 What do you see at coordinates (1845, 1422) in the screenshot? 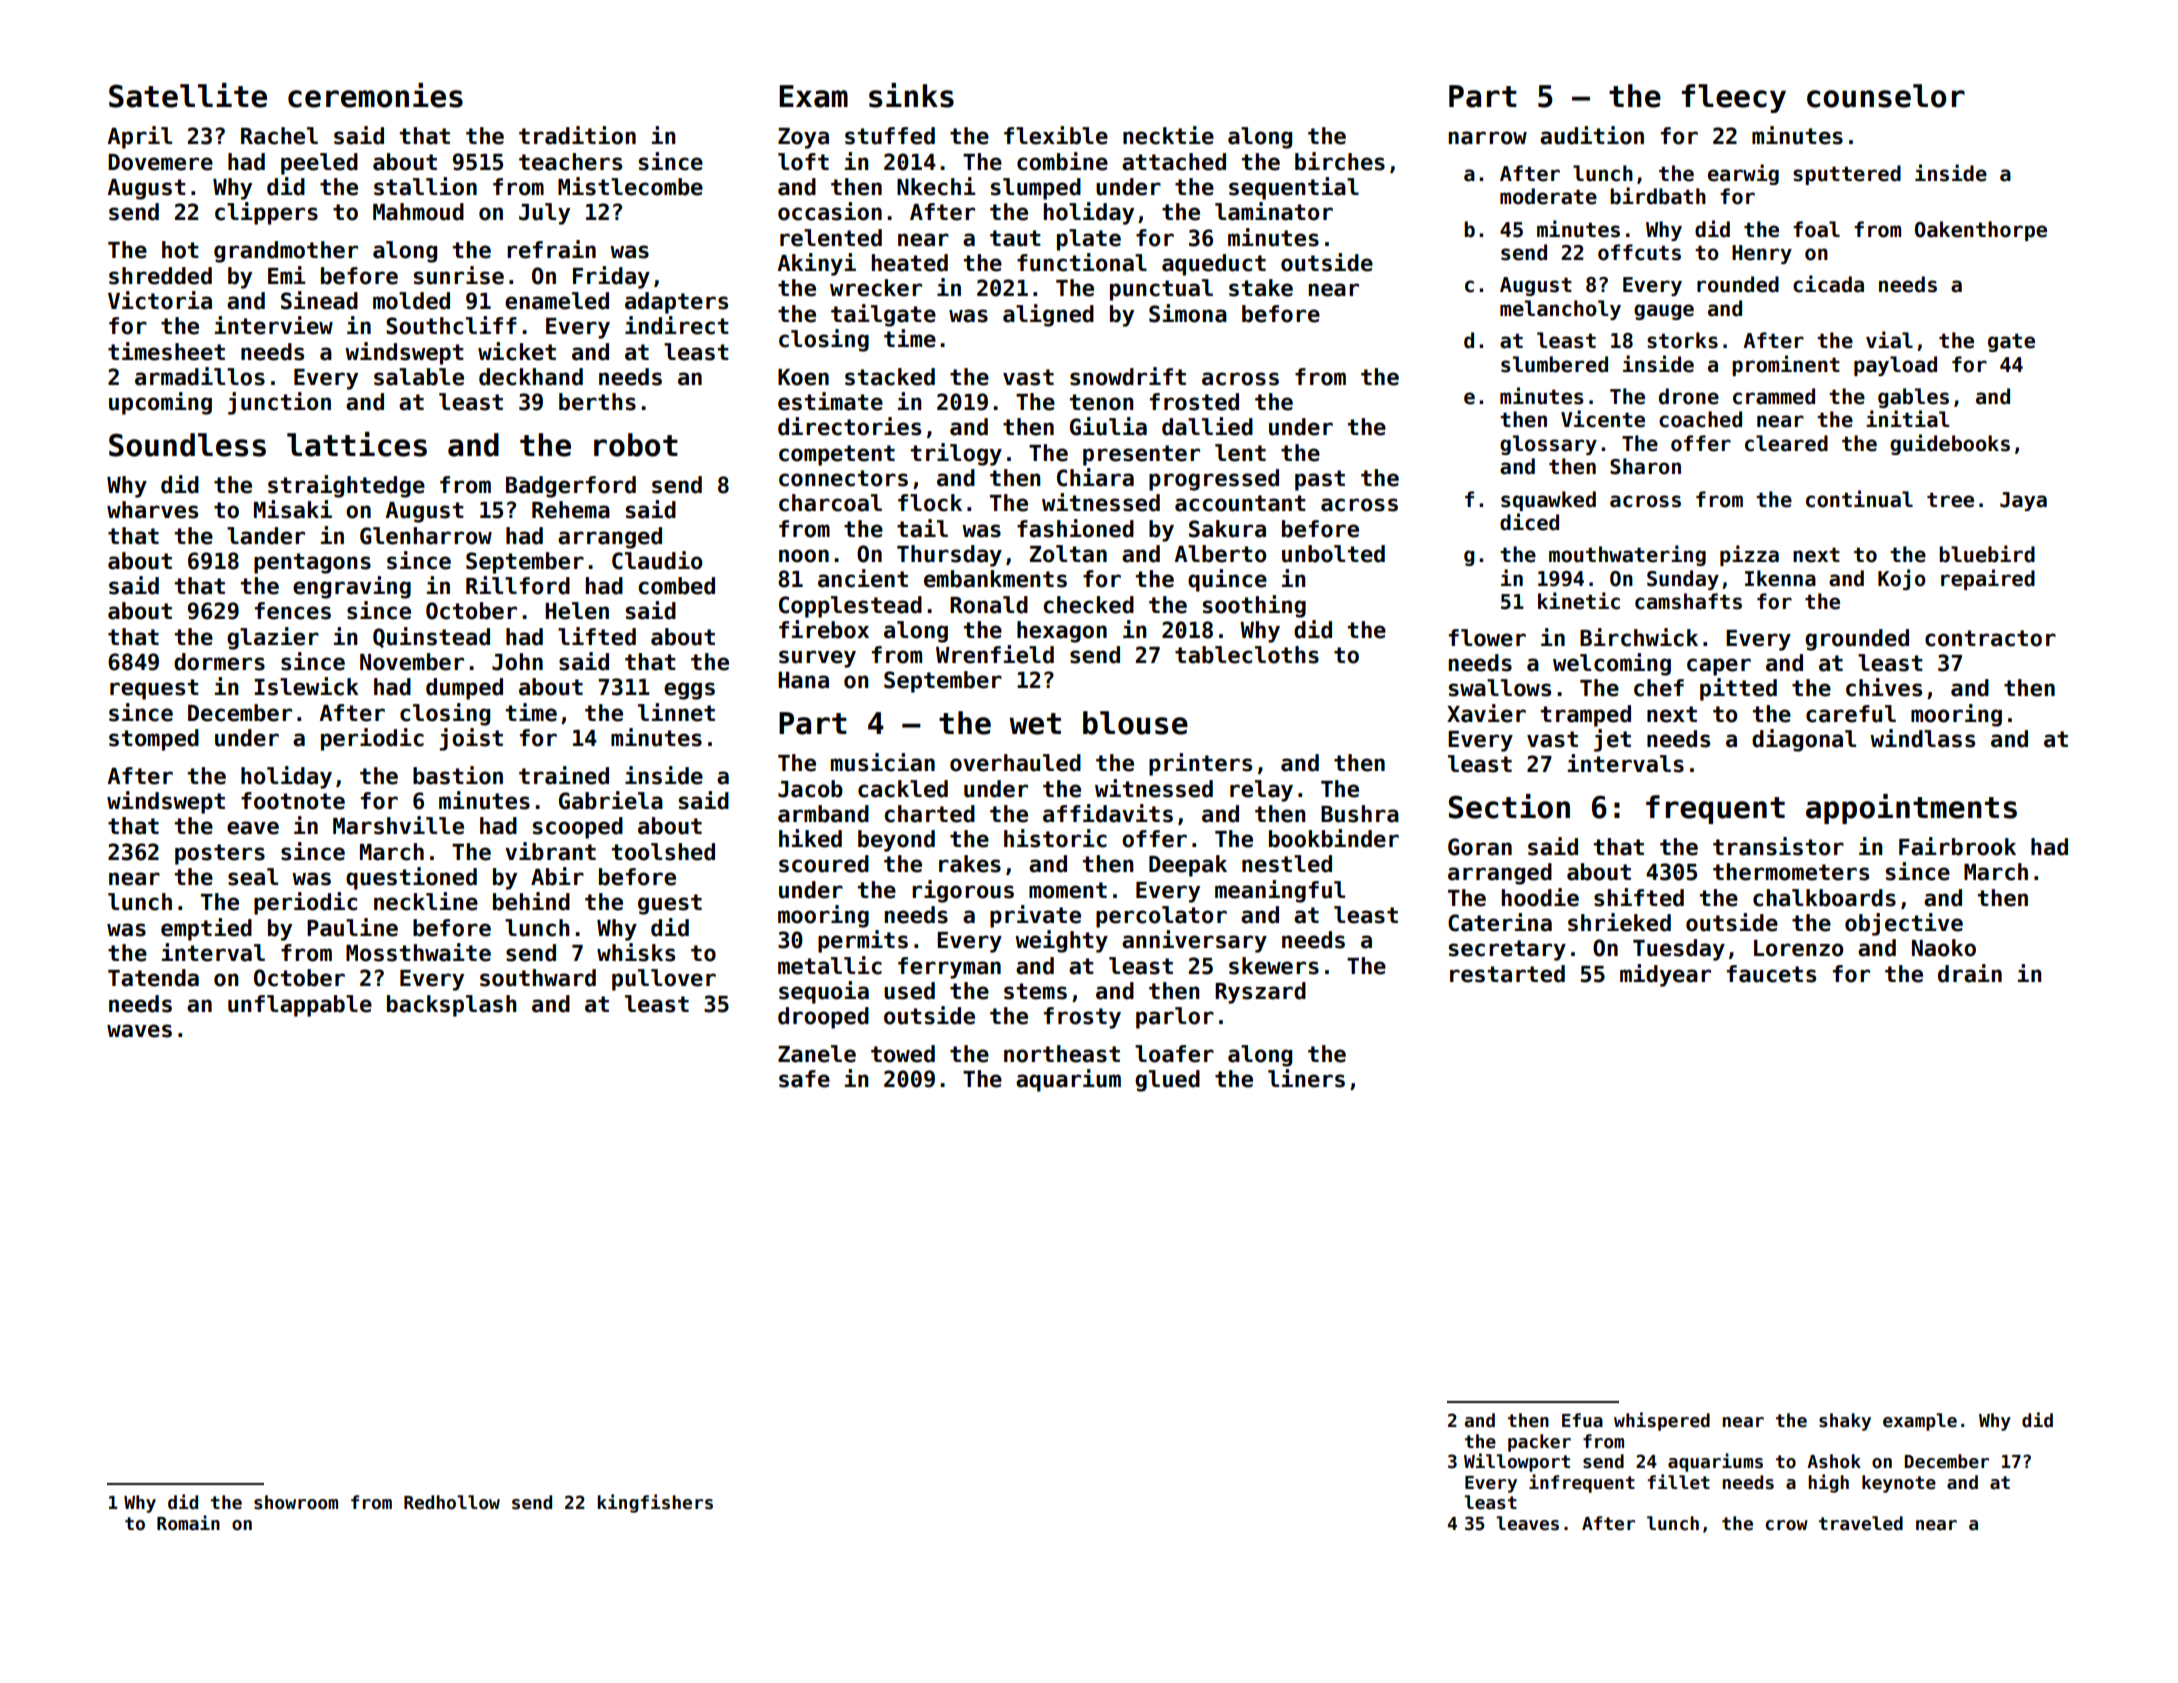
I see `shaky` at bounding box center [1845, 1422].
